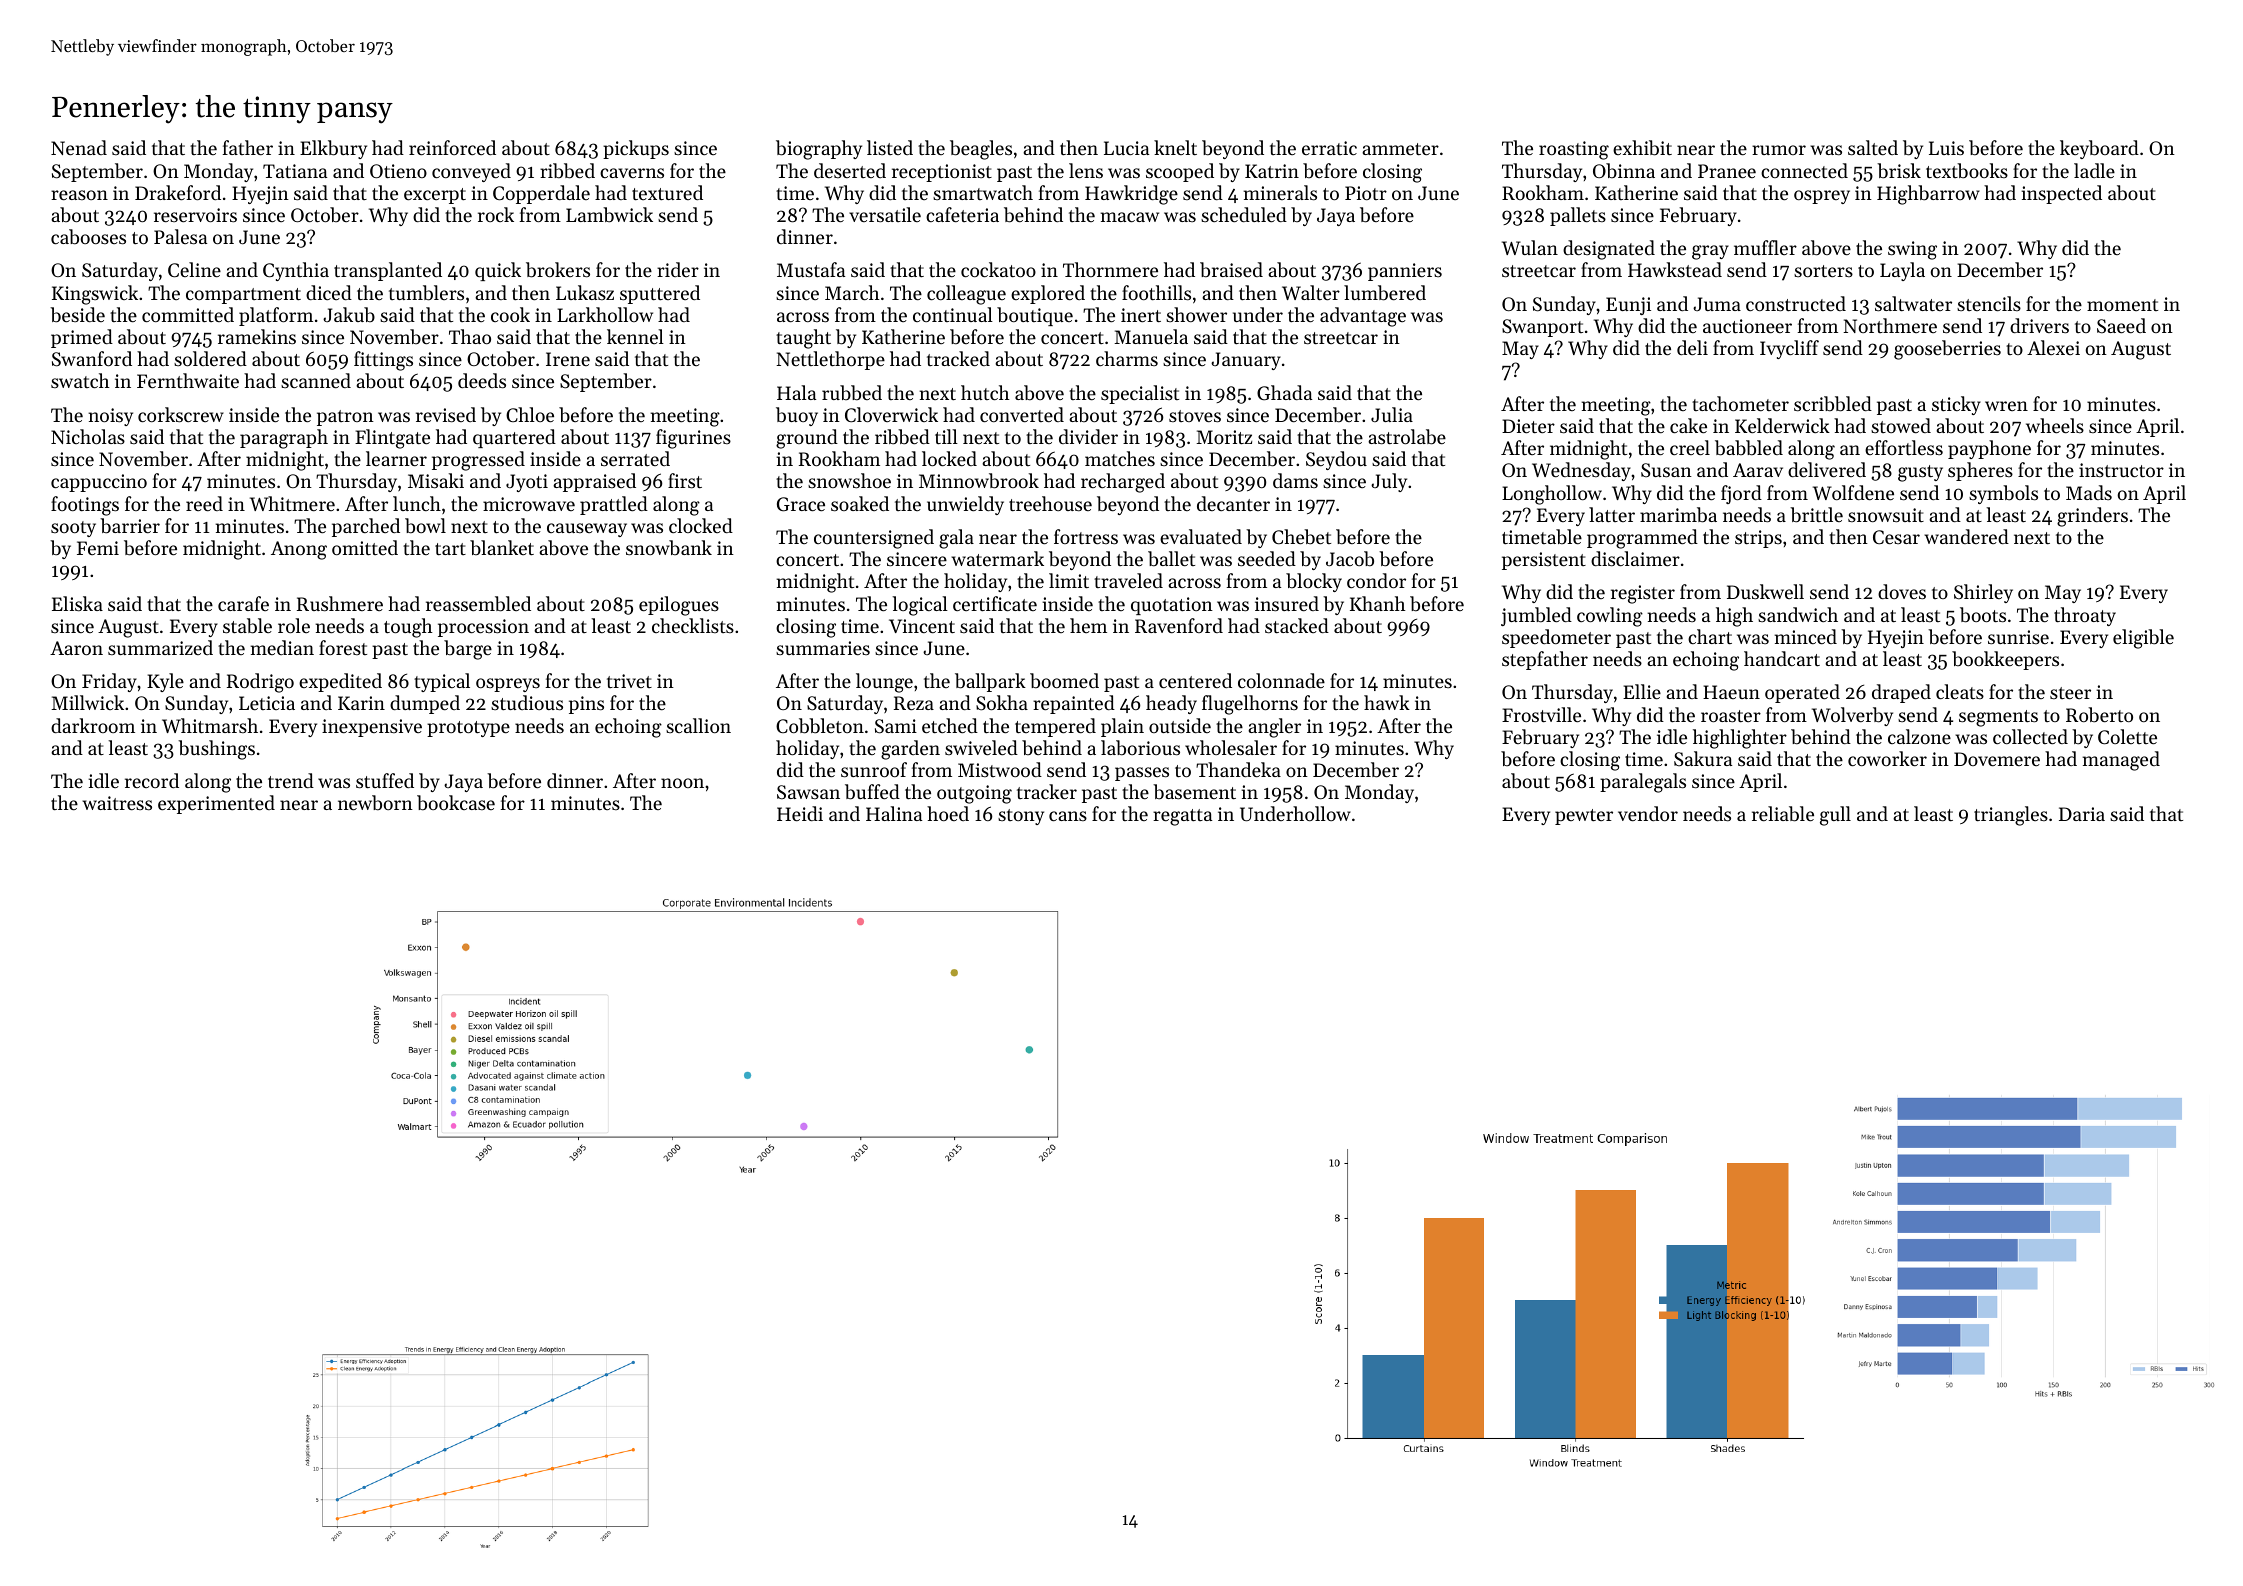 This image has width=2243, height=1586. I want to click on conveyed, so click(471, 172).
